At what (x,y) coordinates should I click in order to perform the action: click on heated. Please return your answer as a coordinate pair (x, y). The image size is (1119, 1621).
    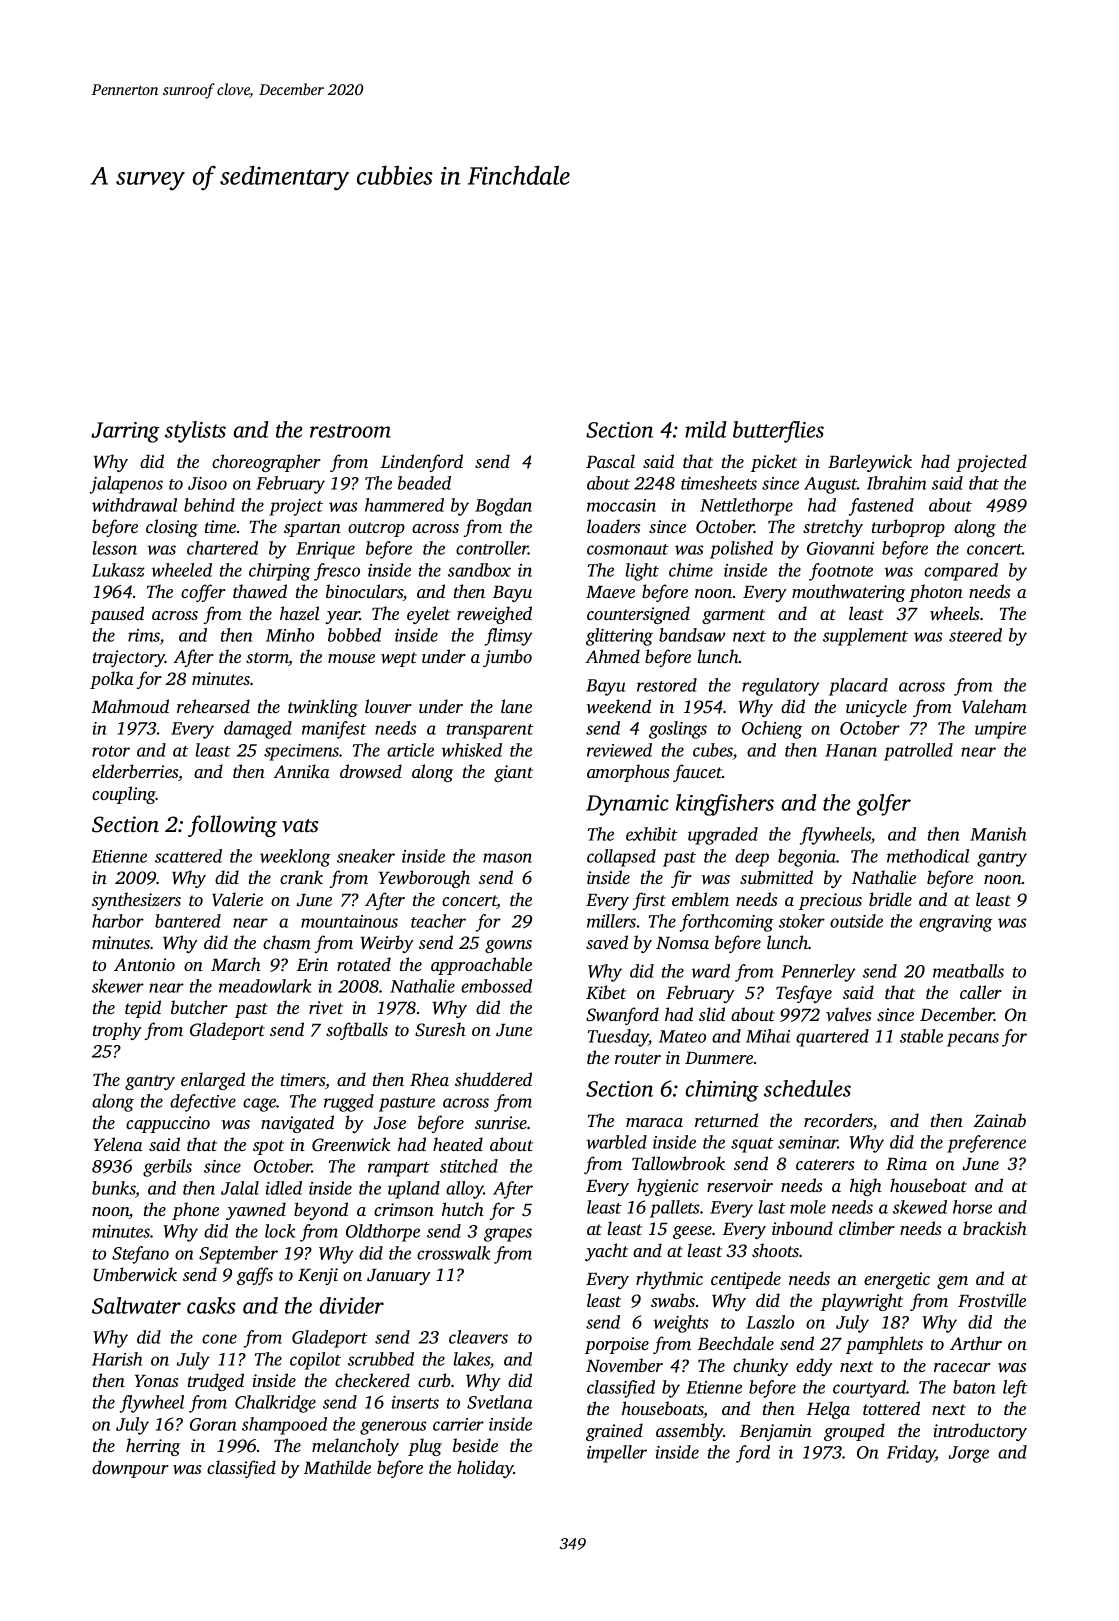
    Looking at the image, I should click on (458, 1144).
